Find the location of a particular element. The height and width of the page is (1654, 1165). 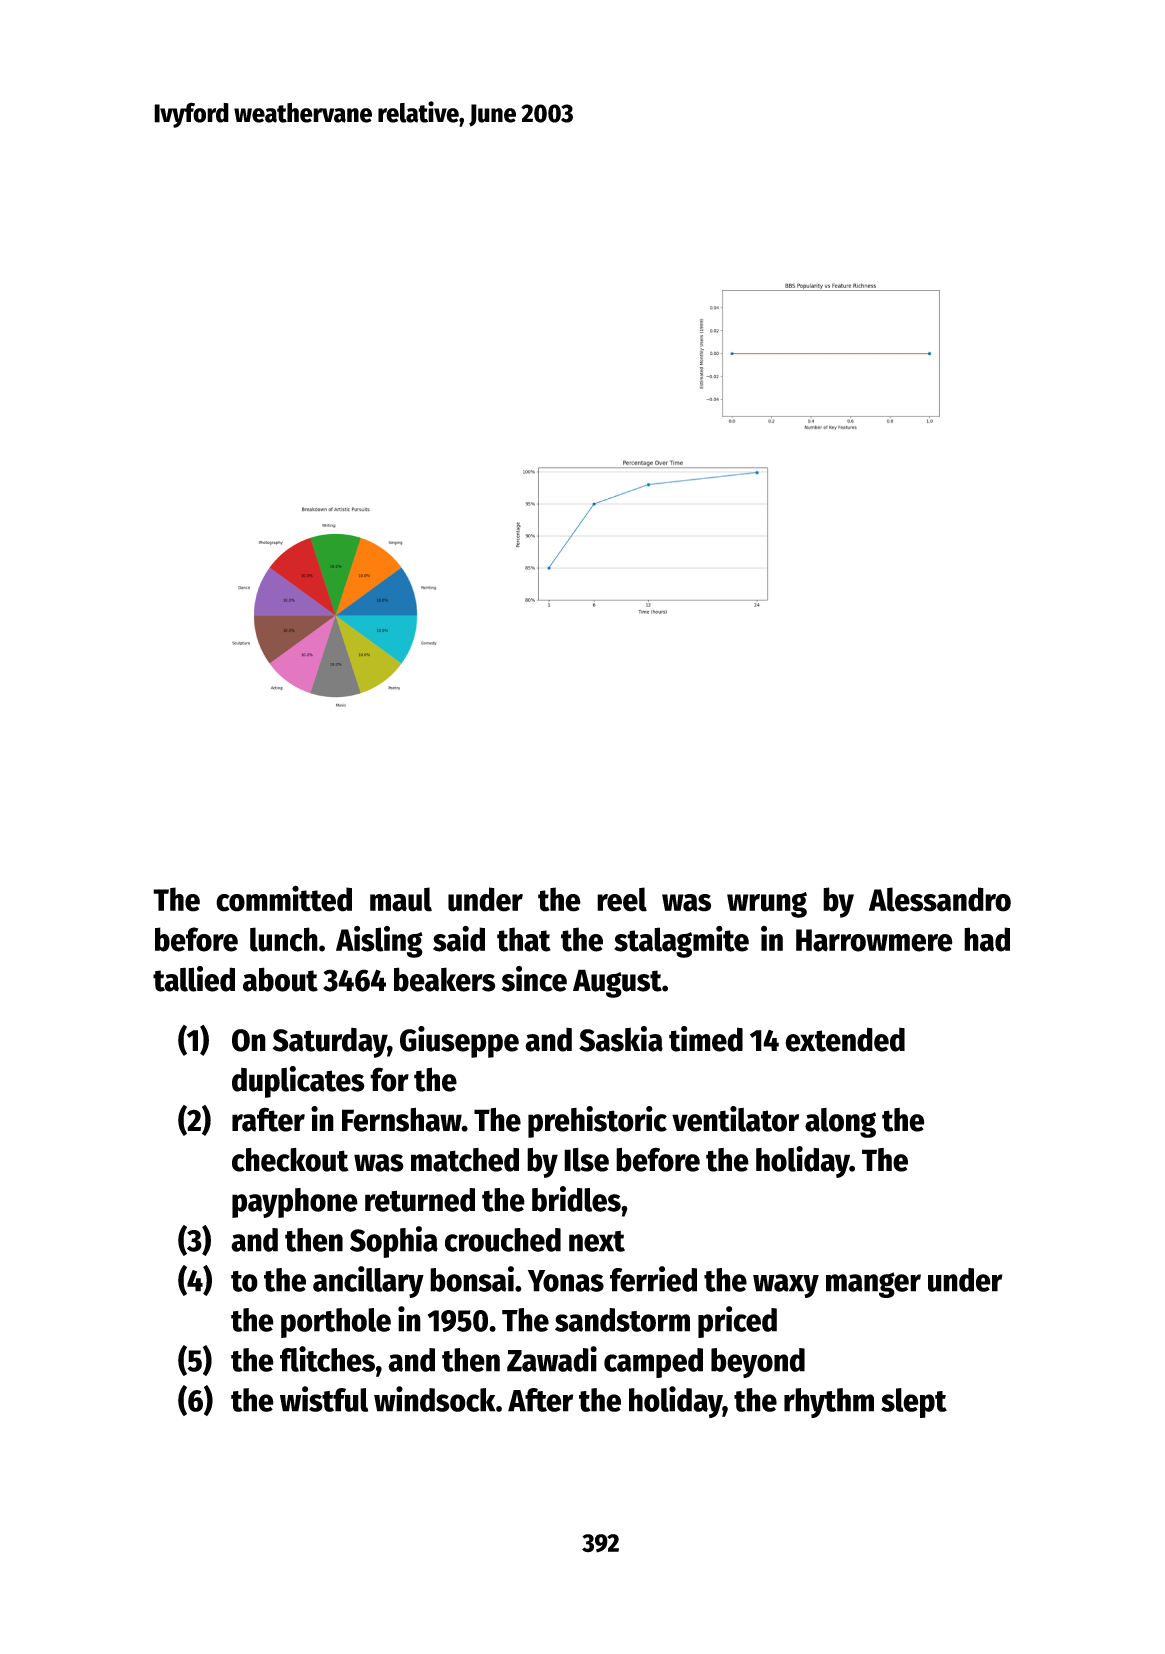

bonsai is located at coordinates (472, 1279).
